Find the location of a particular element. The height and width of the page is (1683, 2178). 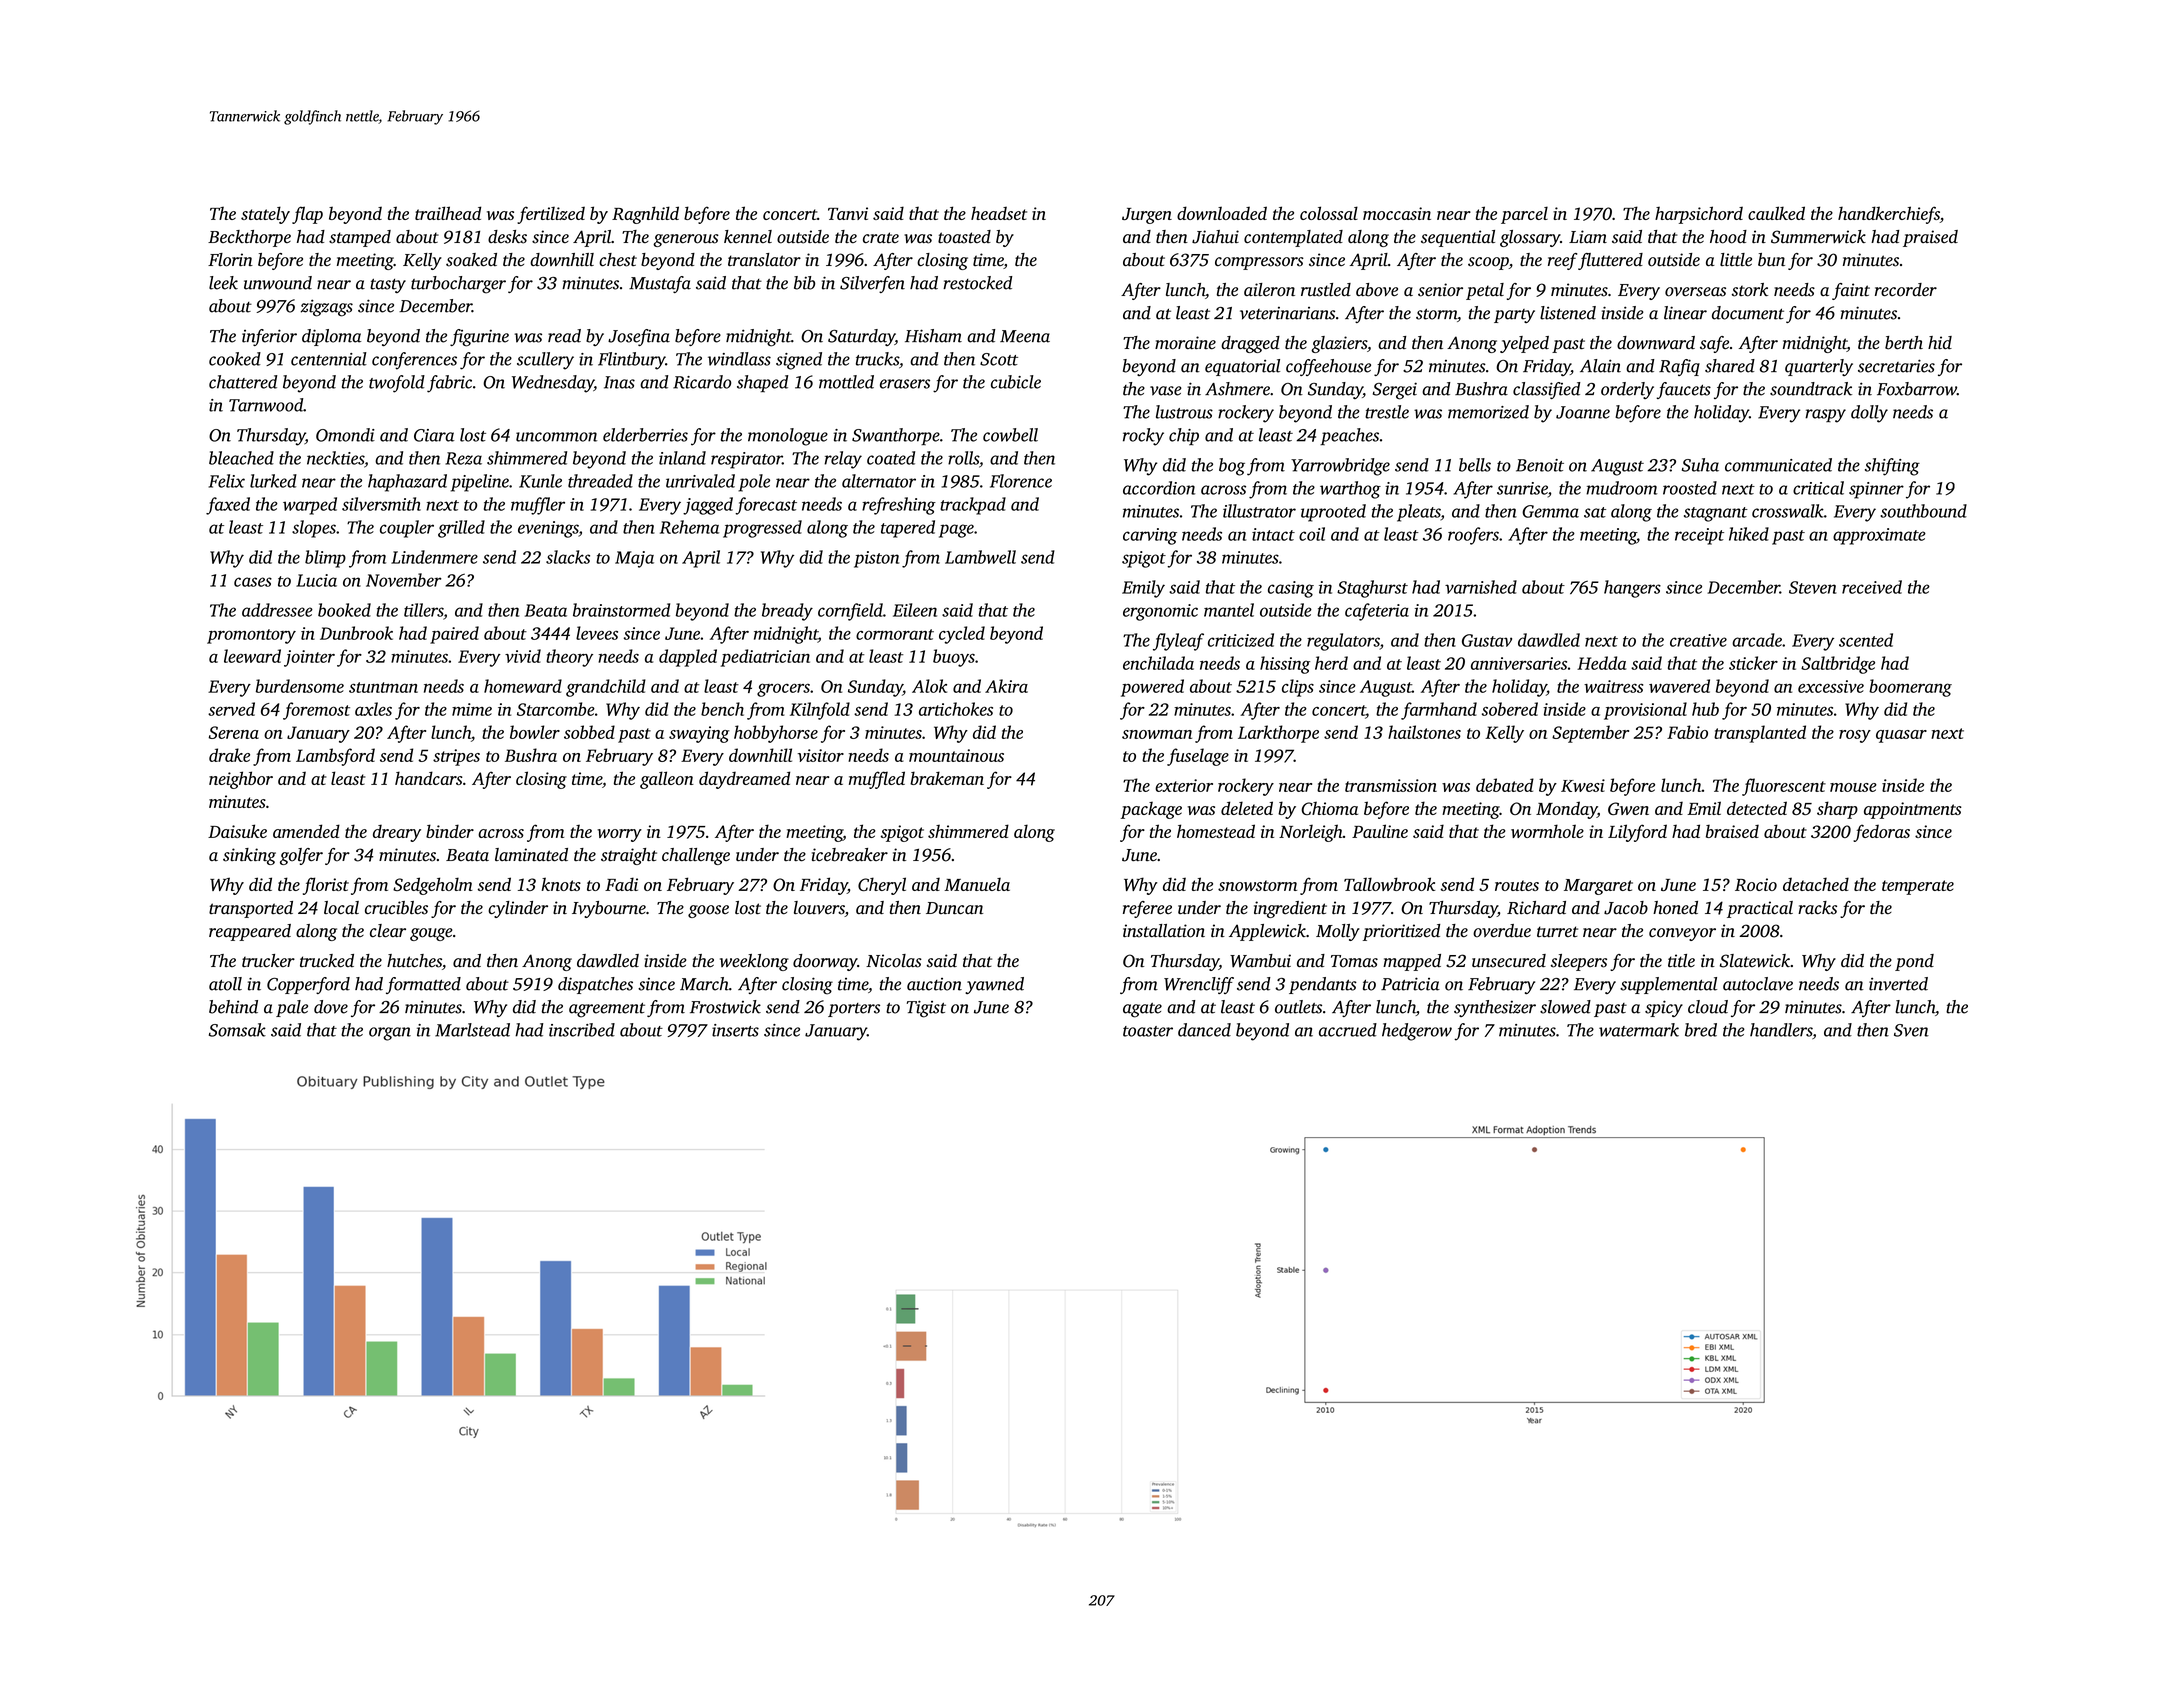

florist is located at coordinates (326, 886).
